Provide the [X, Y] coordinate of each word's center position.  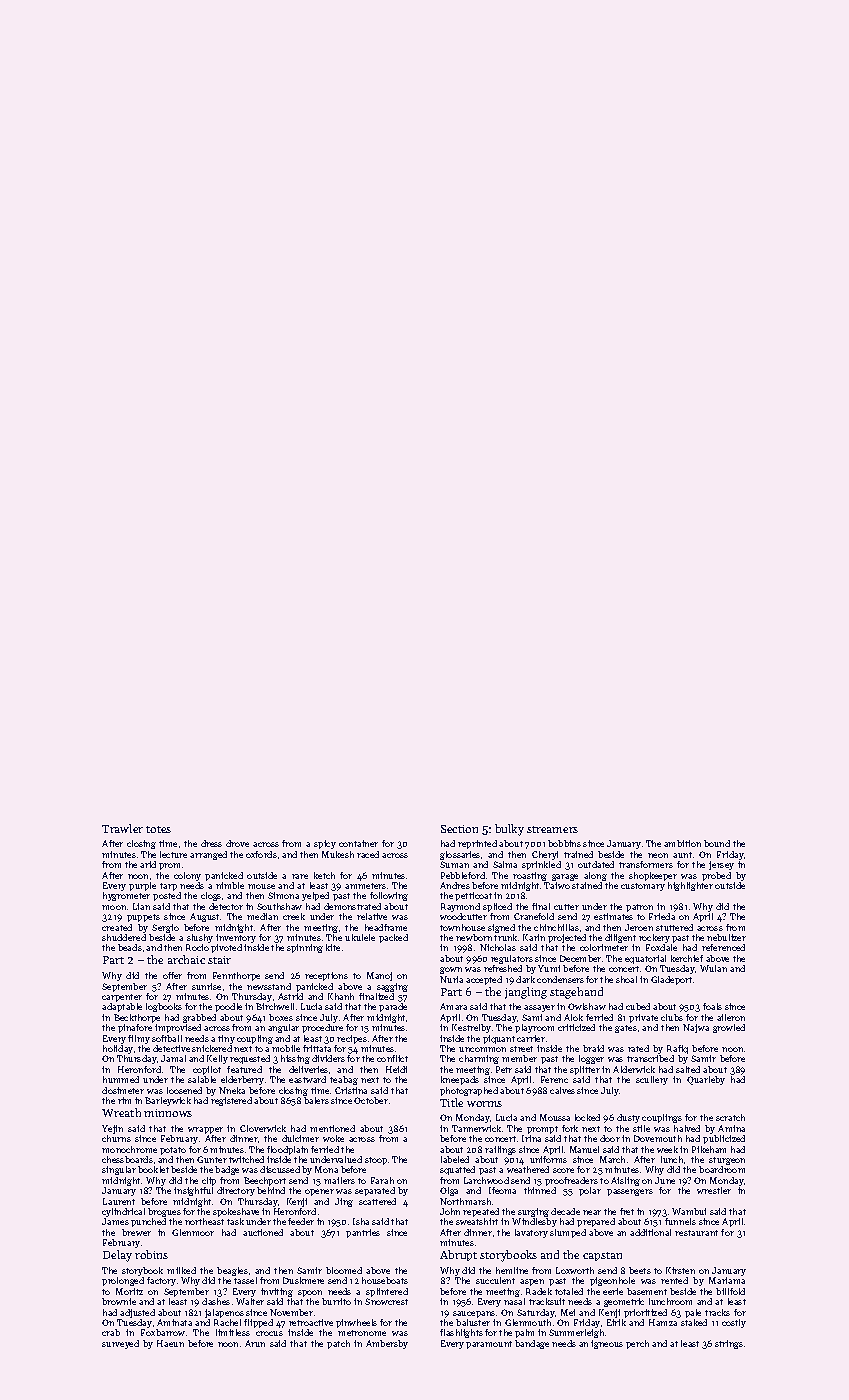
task [235, 1221]
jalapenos [224, 1313]
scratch [730, 1117]
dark [525, 979]
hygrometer [126, 896]
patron [639, 908]
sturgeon [727, 1161]
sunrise [206, 986]
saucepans [474, 1314]
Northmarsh [465, 1201]
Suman [454, 864]
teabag [344, 1080]
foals [712, 1006]
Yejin [112, 1129]
